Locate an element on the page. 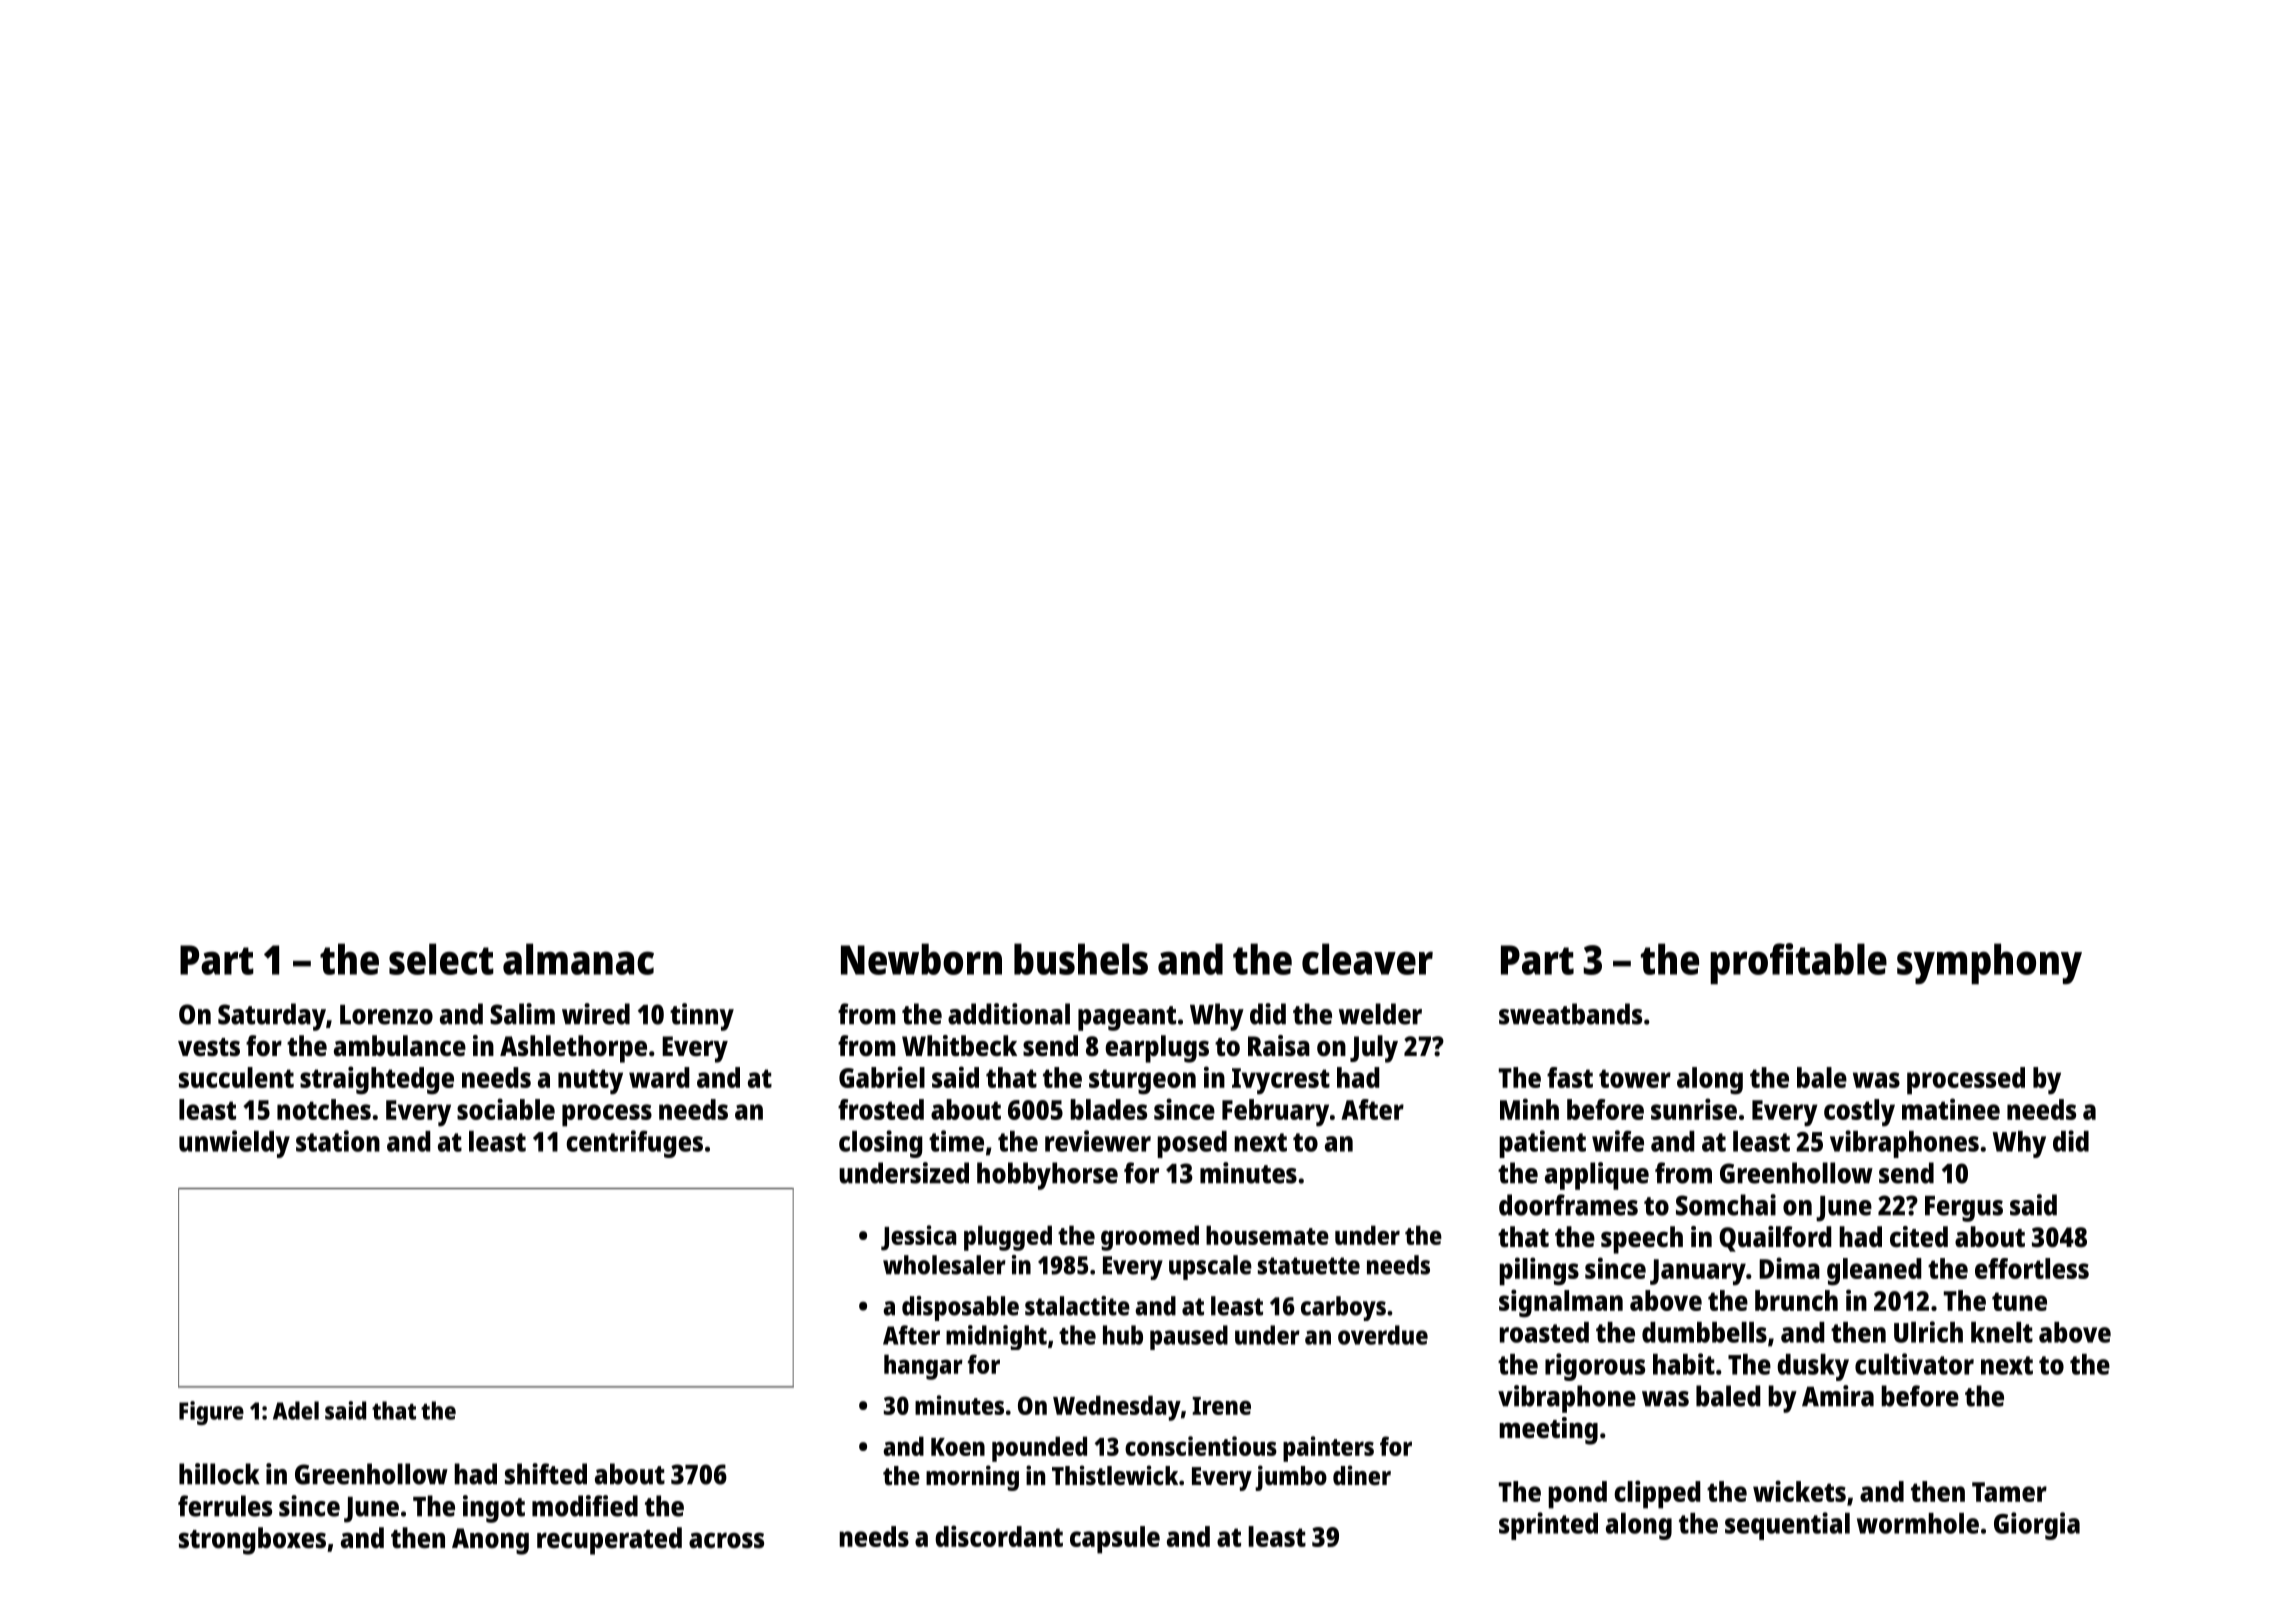 Image resolution: width=2292 pixels, height=1620 pixels. habit is located at coordinates (1684, 1364).
